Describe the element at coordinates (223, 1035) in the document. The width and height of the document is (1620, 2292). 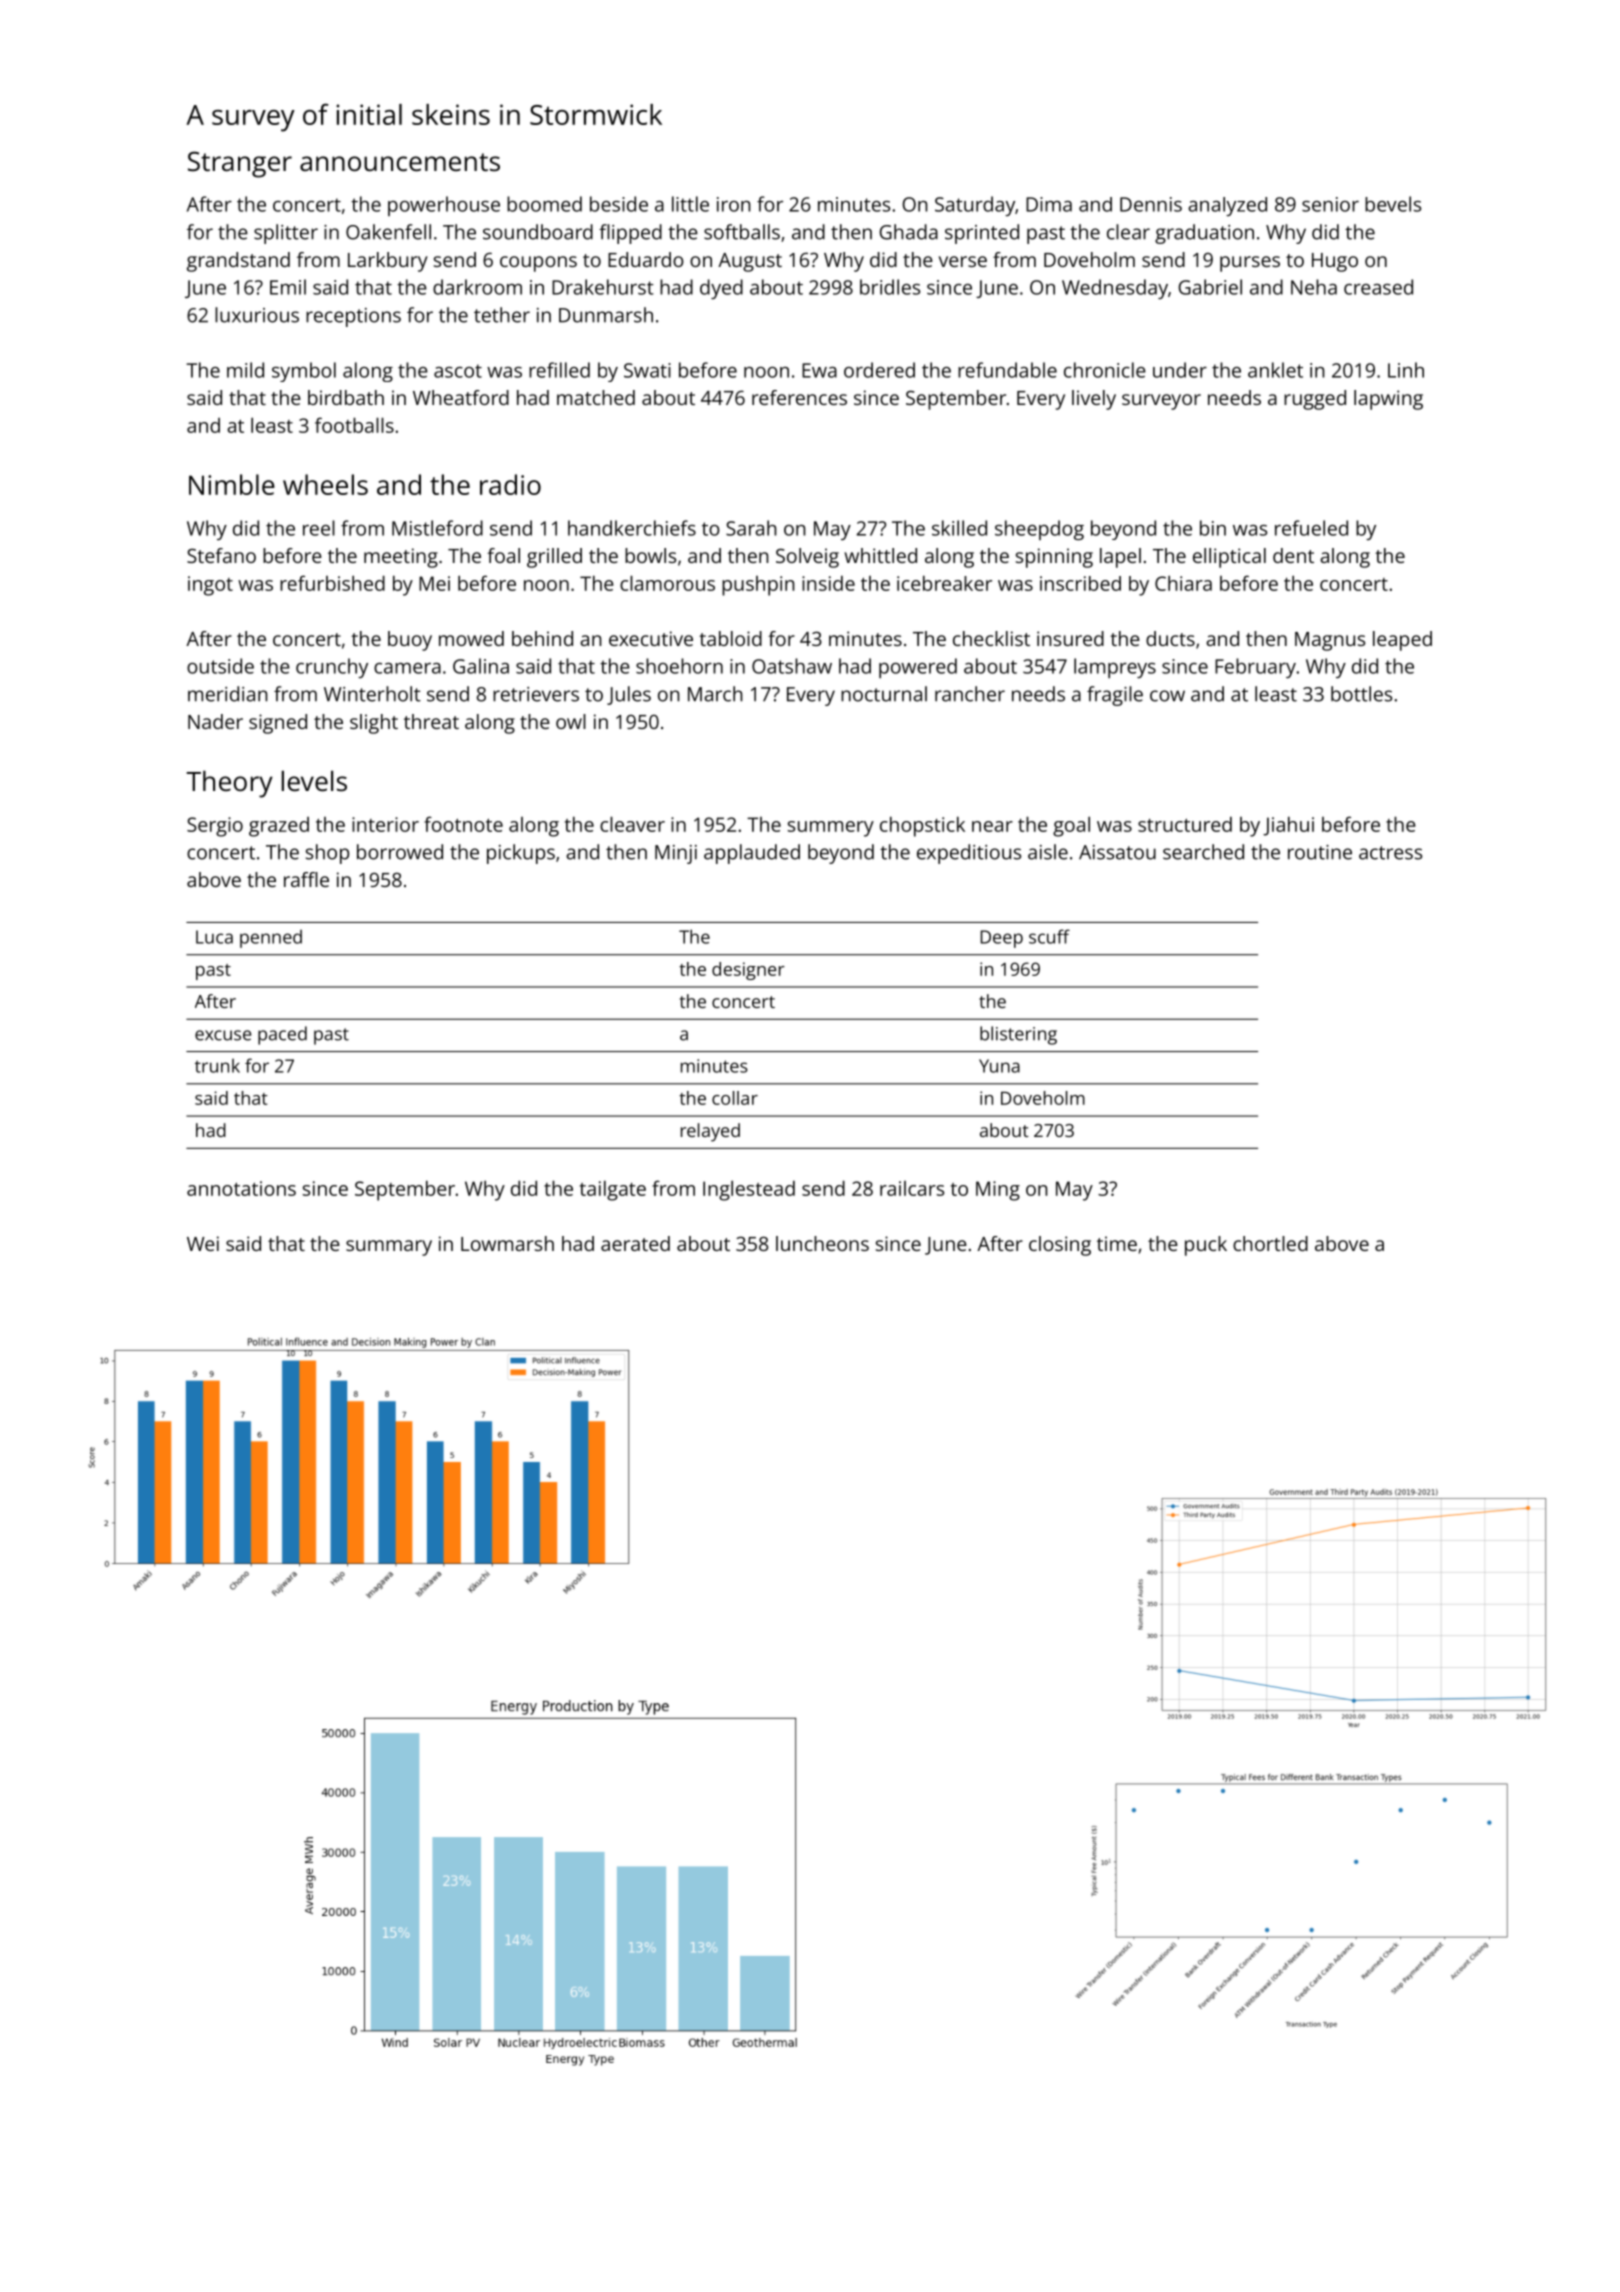
I see `excuse` at that location.
